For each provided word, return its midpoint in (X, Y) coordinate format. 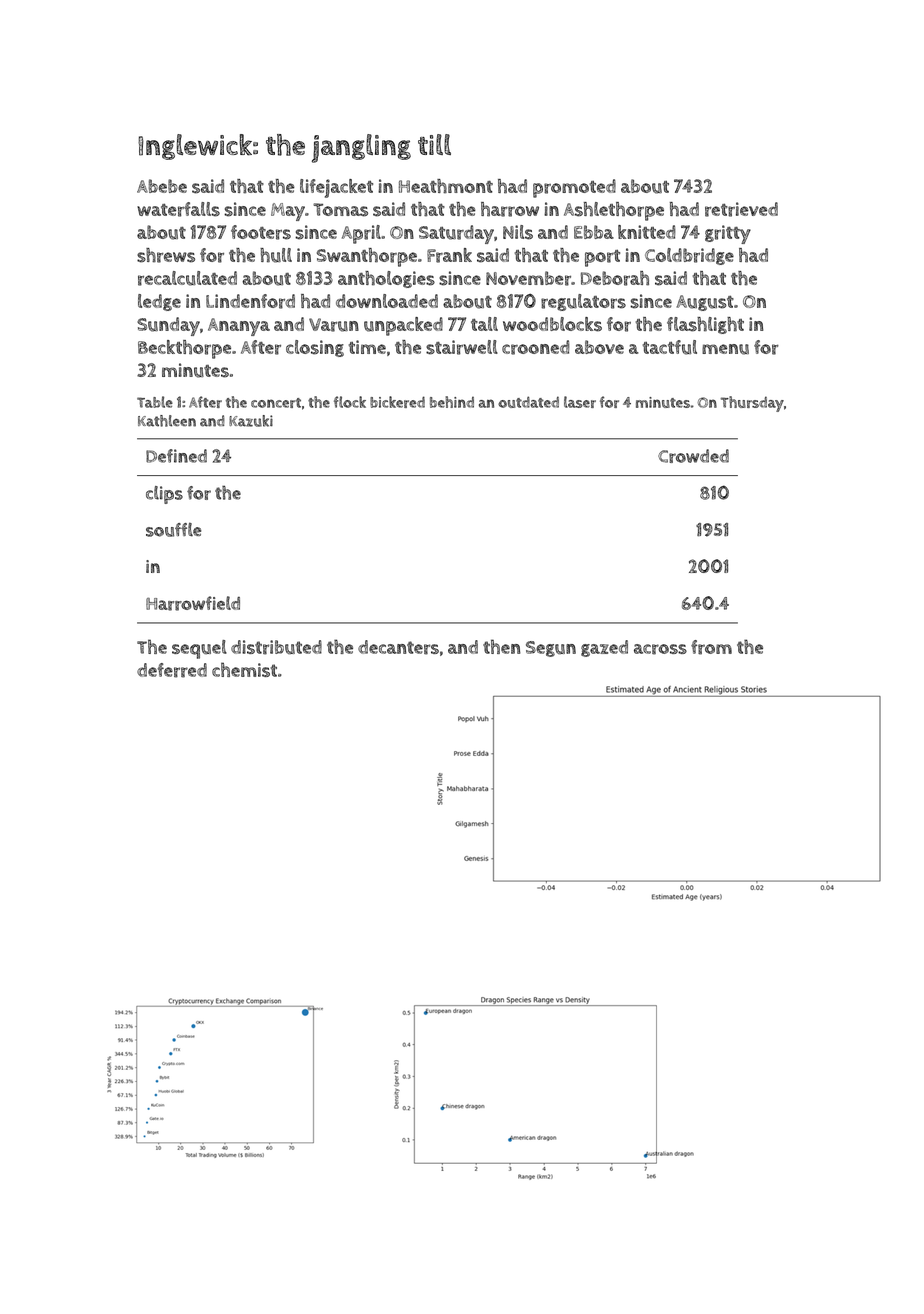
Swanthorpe (367, 257)
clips (164, 495)
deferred (172, 670)
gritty (728, 234)
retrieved (741, 209)
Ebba (594, 232)
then (502, 646)
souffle (173, 529)
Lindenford (250, 301)
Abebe (162, 186)
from (711, 647)
